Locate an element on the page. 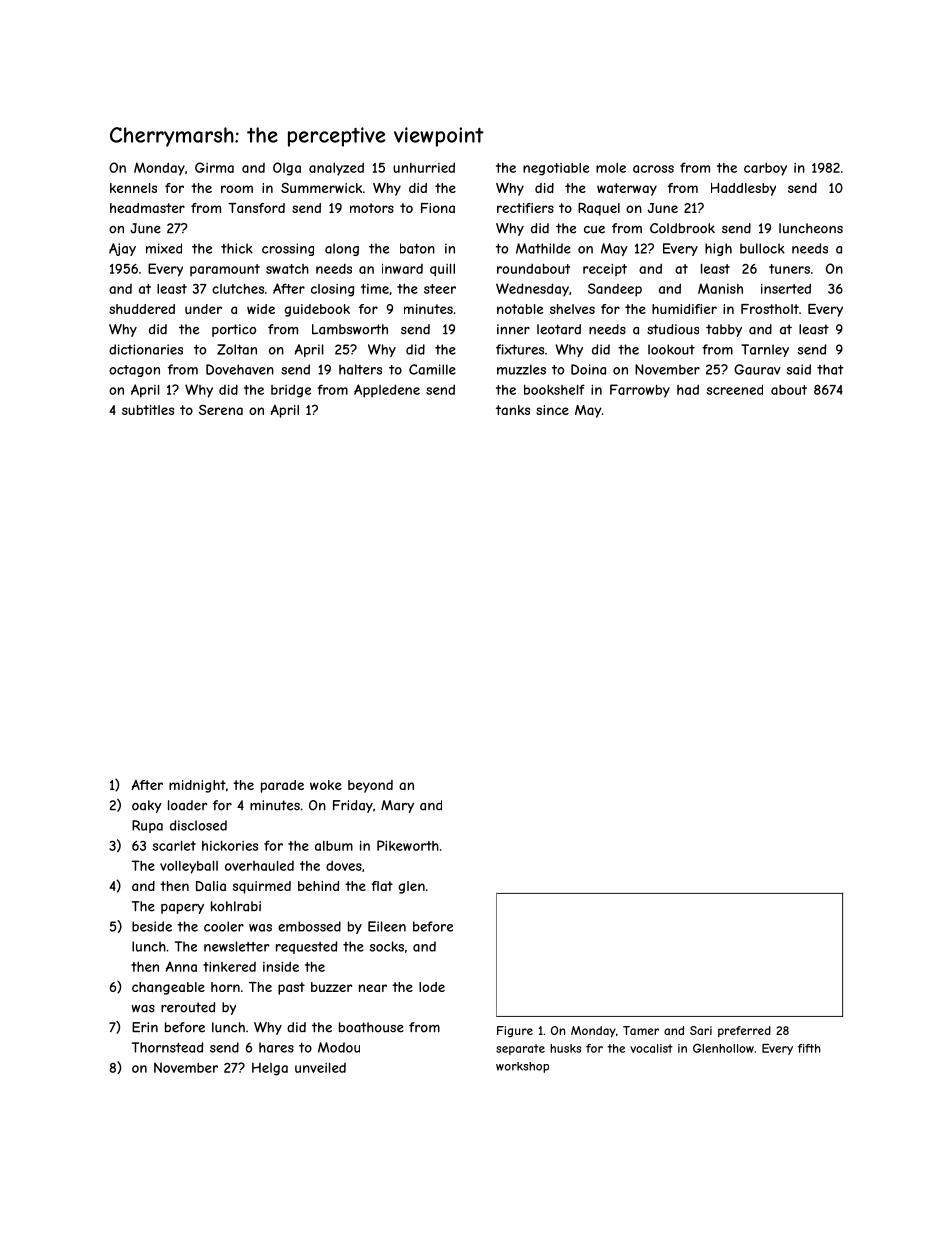 Image resolution: width=952 pixels, height=1233 pixels. oaky is located at coordinates (147, 806).
